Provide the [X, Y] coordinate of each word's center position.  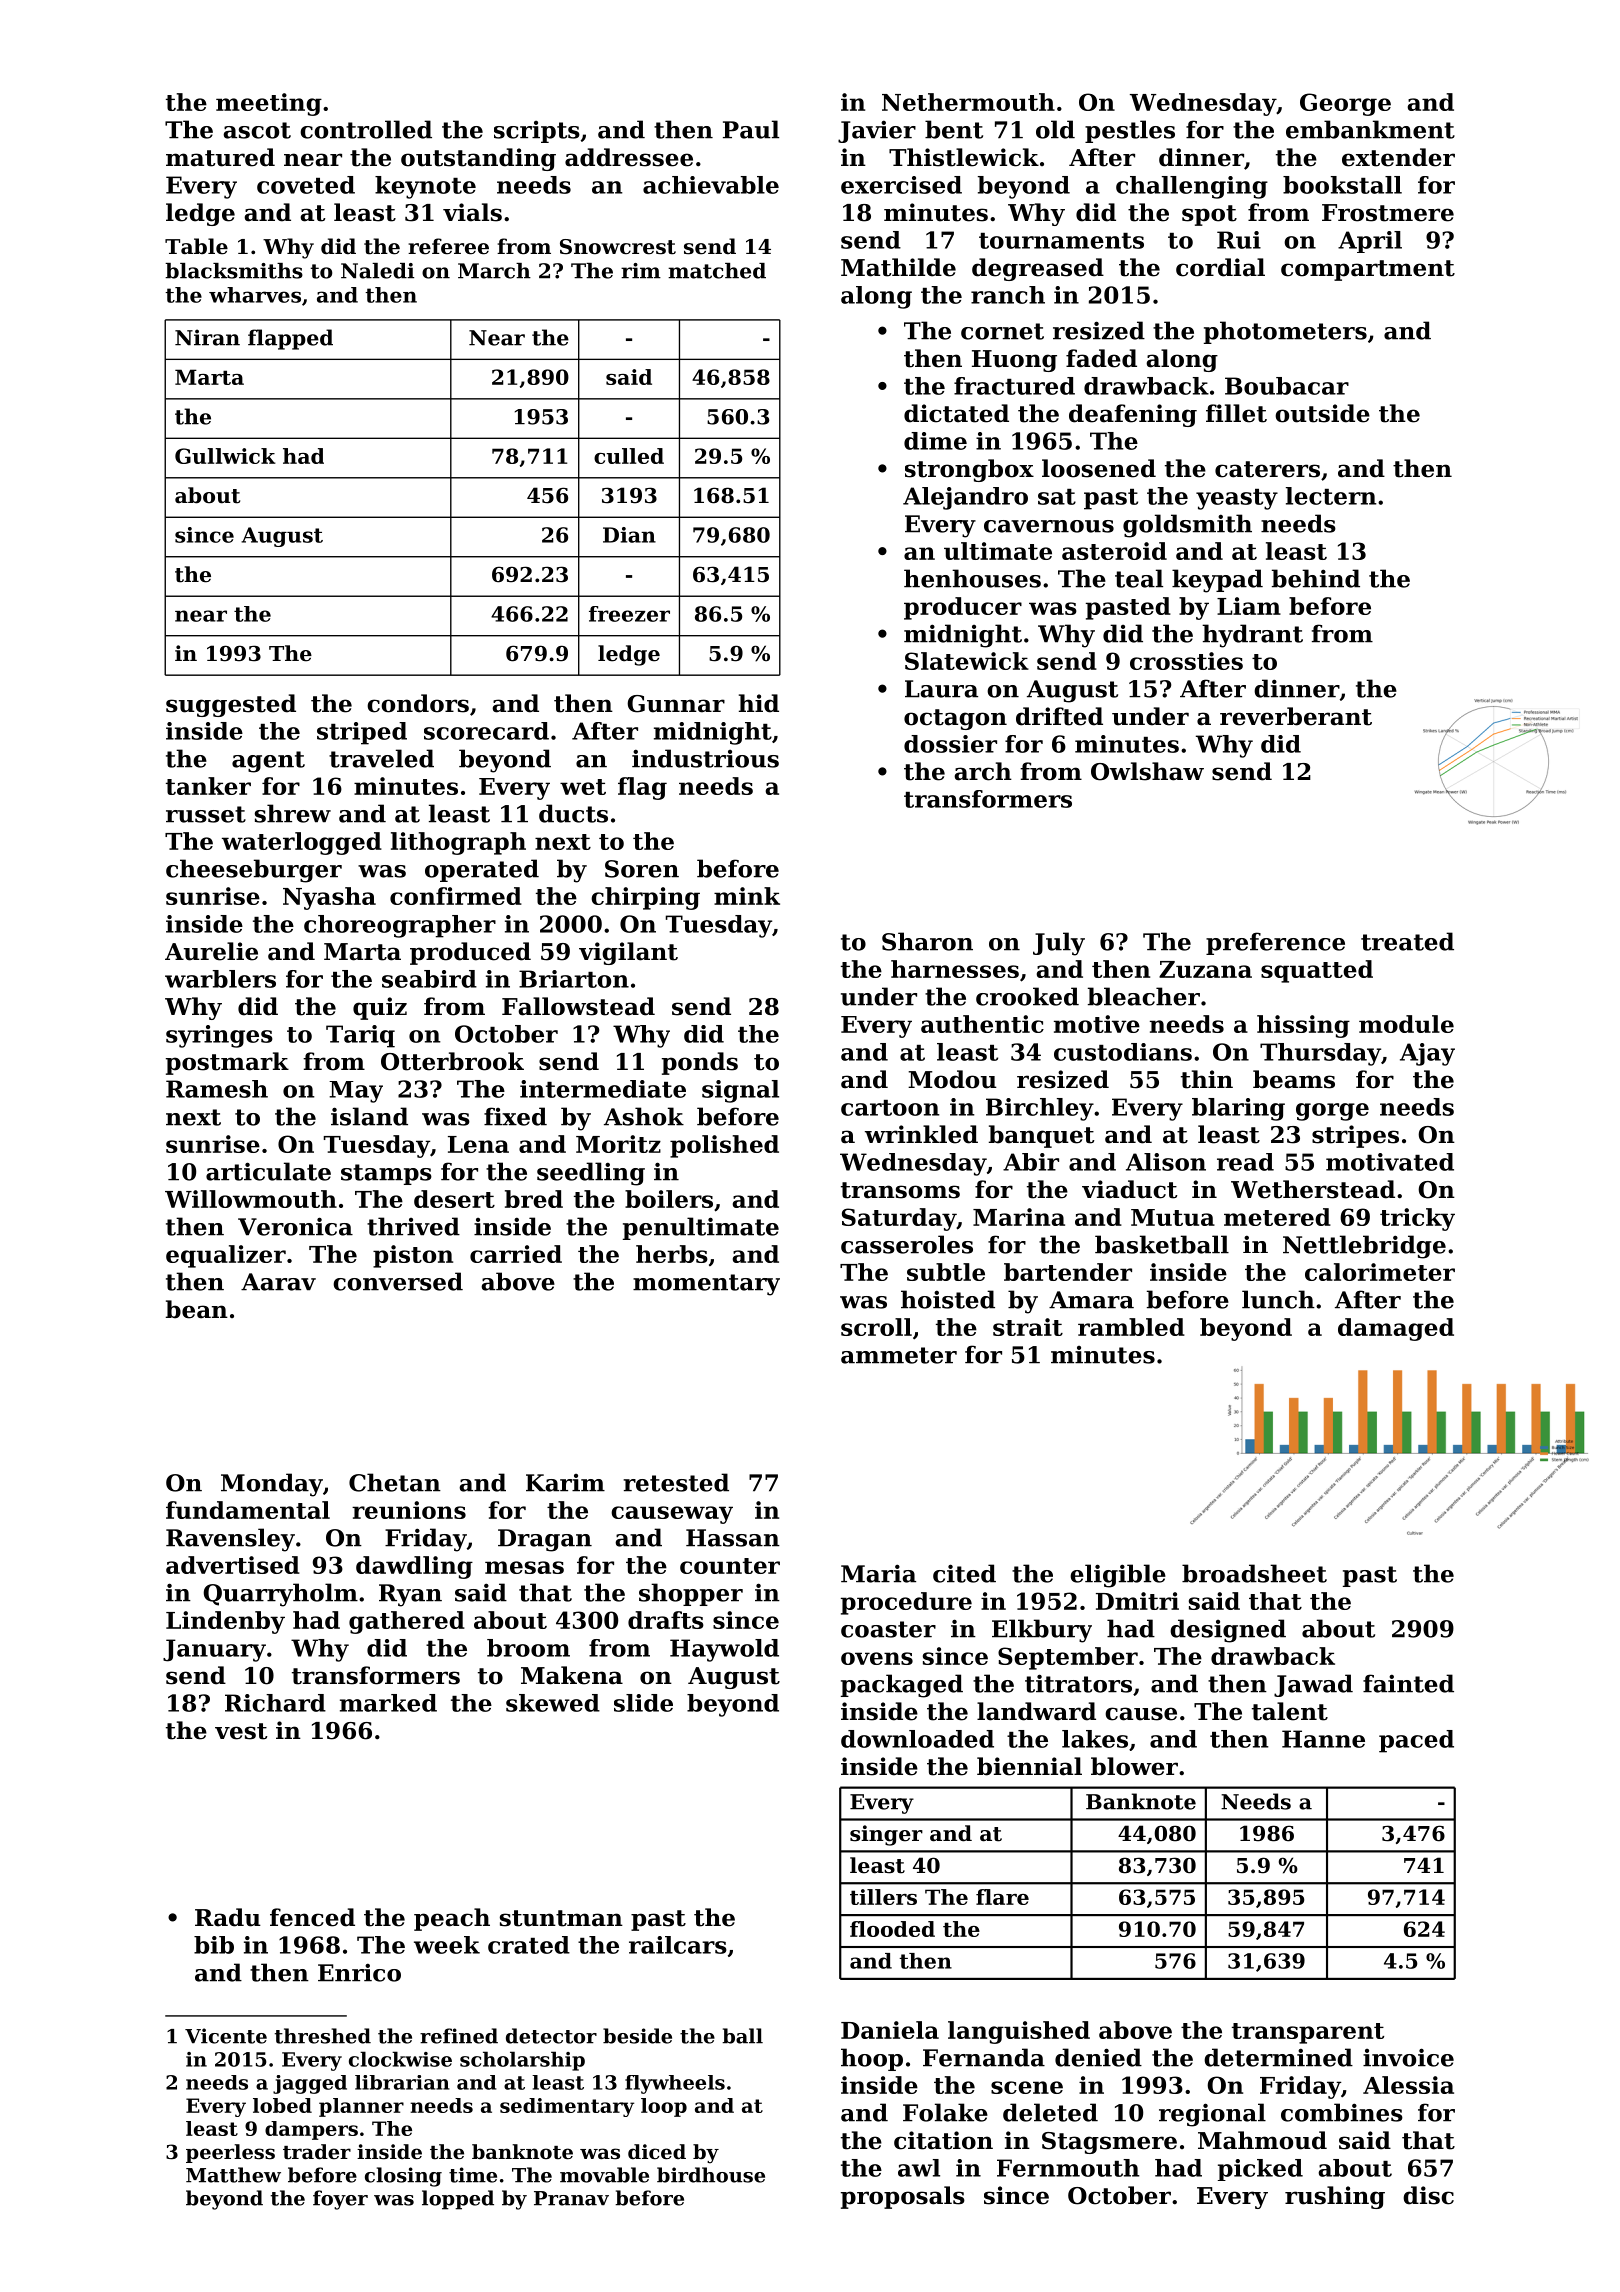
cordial [1220, 267]
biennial [1029, 1766]
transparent [1308, 2033]
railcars [678, 1945]
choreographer [400, 926]
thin [1207, 1079]
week [447, 1945]
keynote [425, 187]
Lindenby [225, 1622]
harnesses [955, 969]
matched [717, 271]
